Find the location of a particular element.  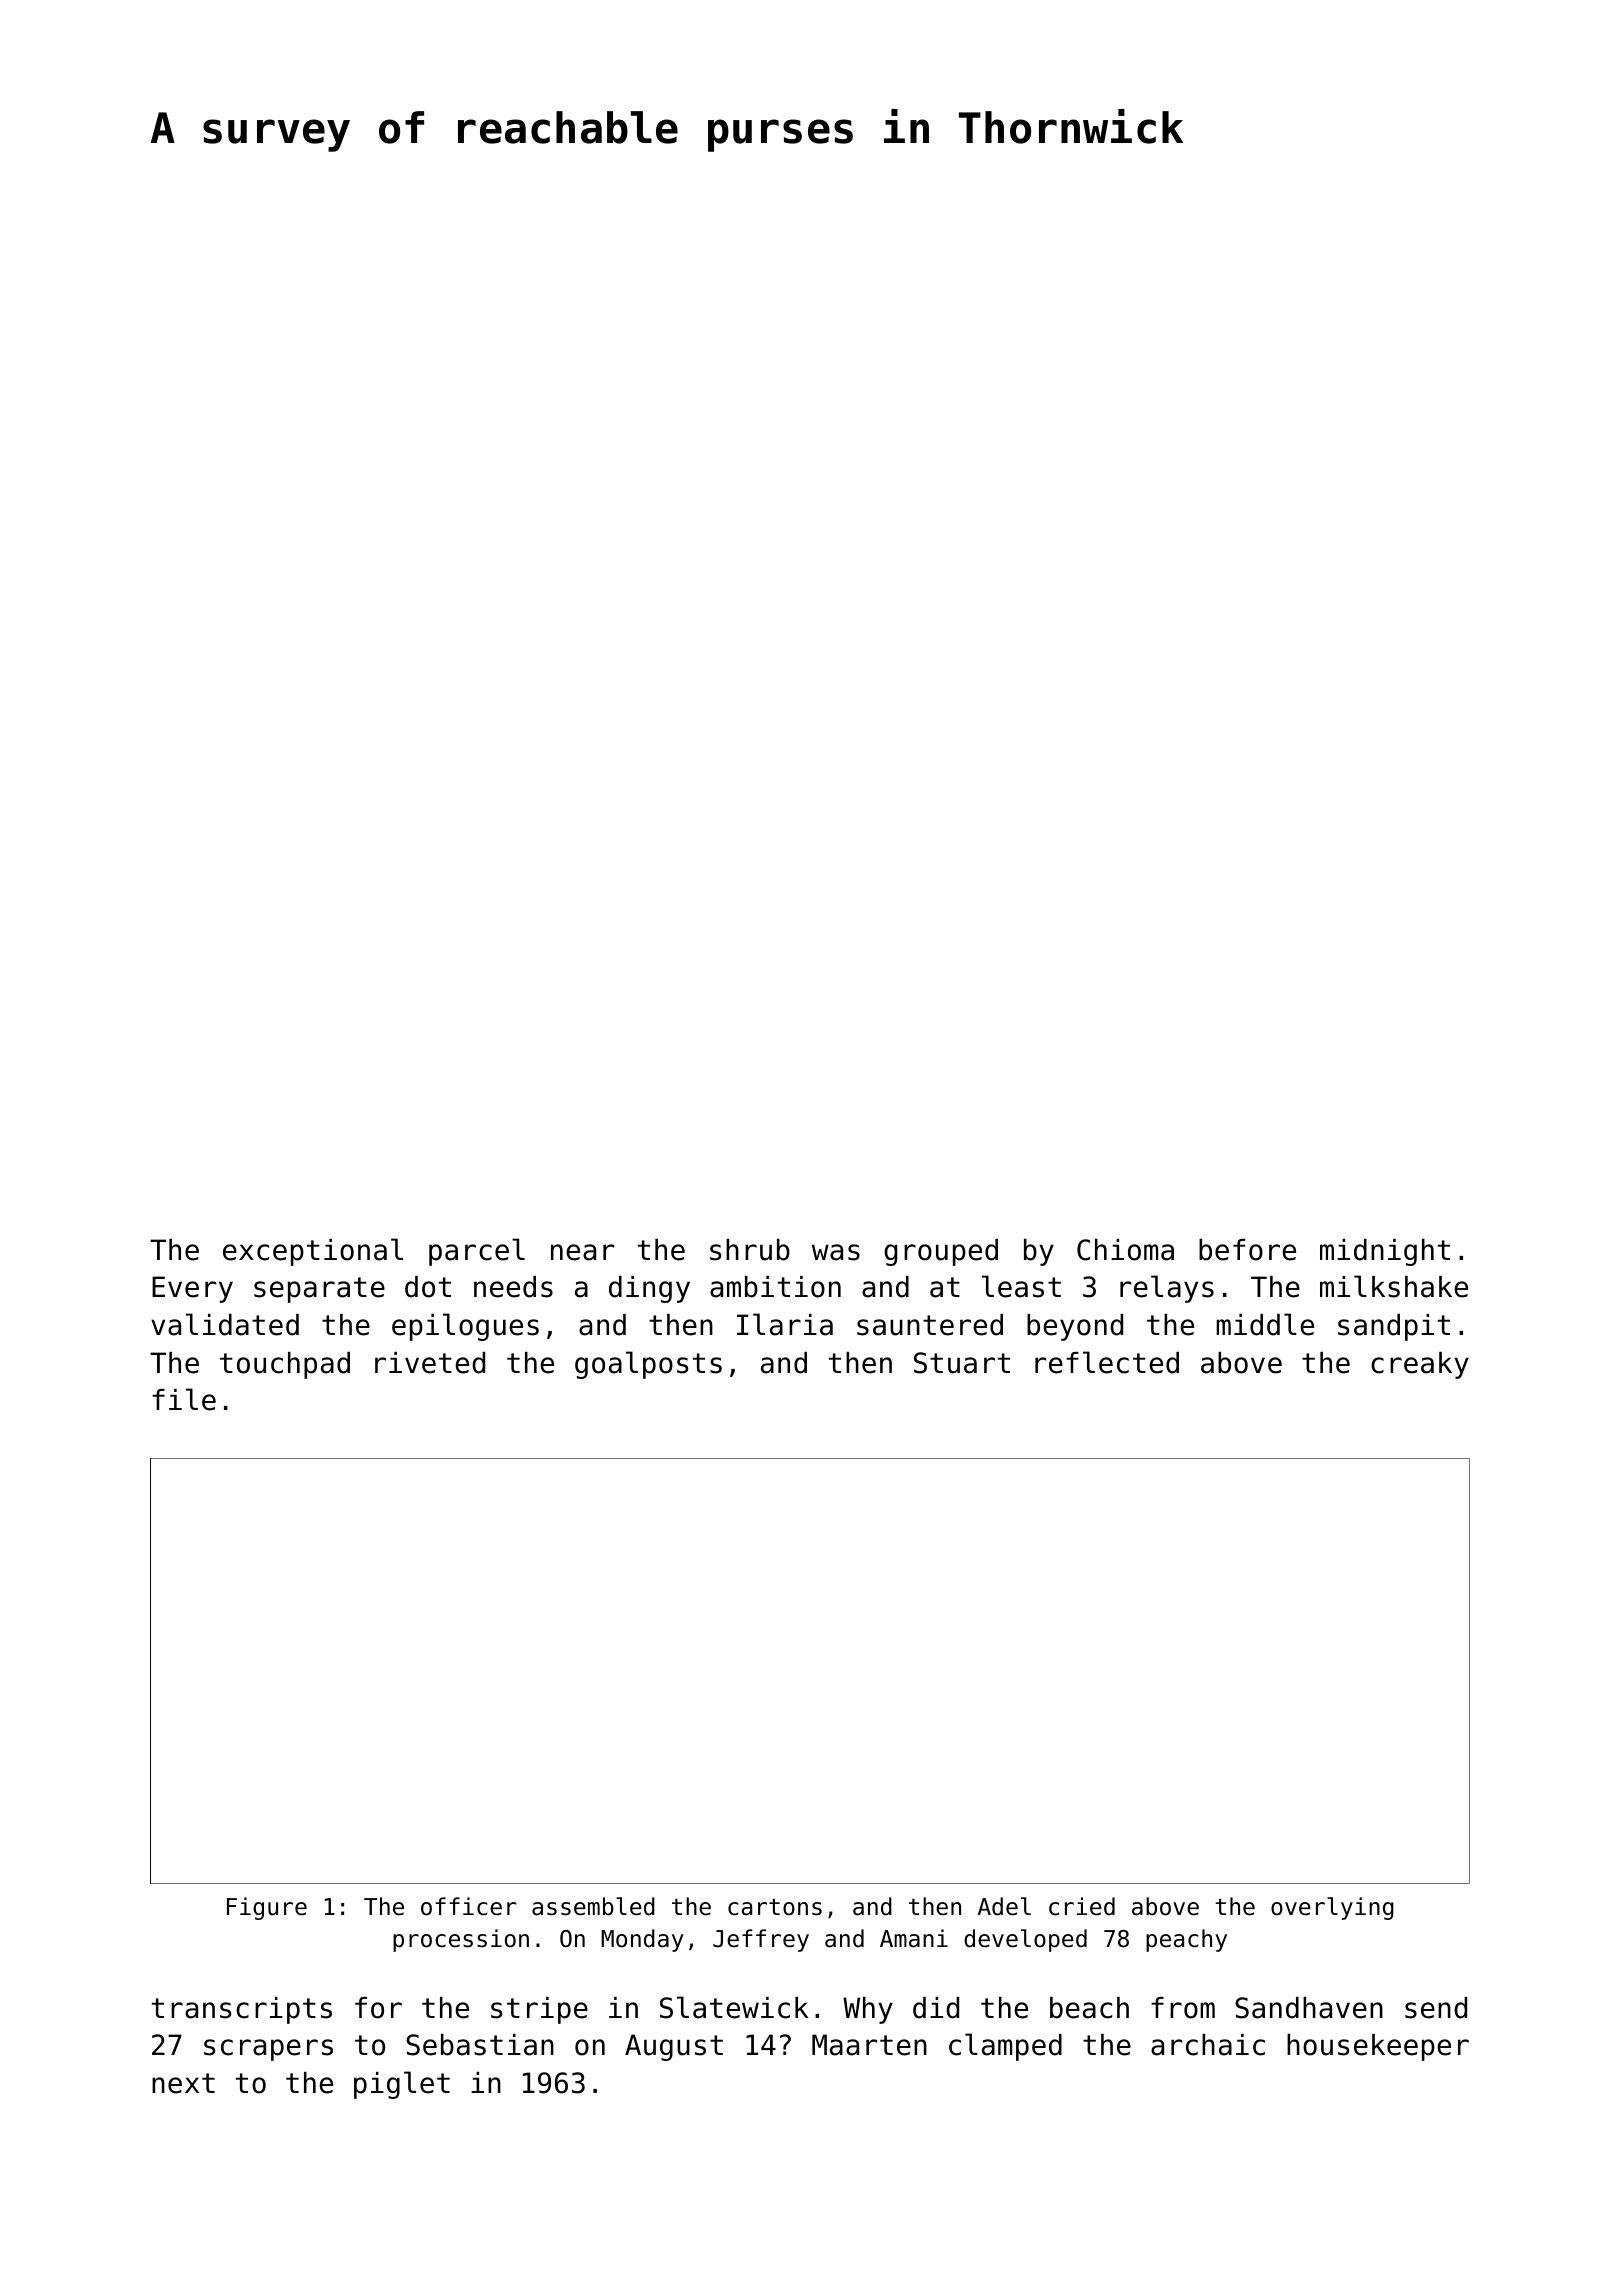

dingy is located at coordinates (649, 1289).
